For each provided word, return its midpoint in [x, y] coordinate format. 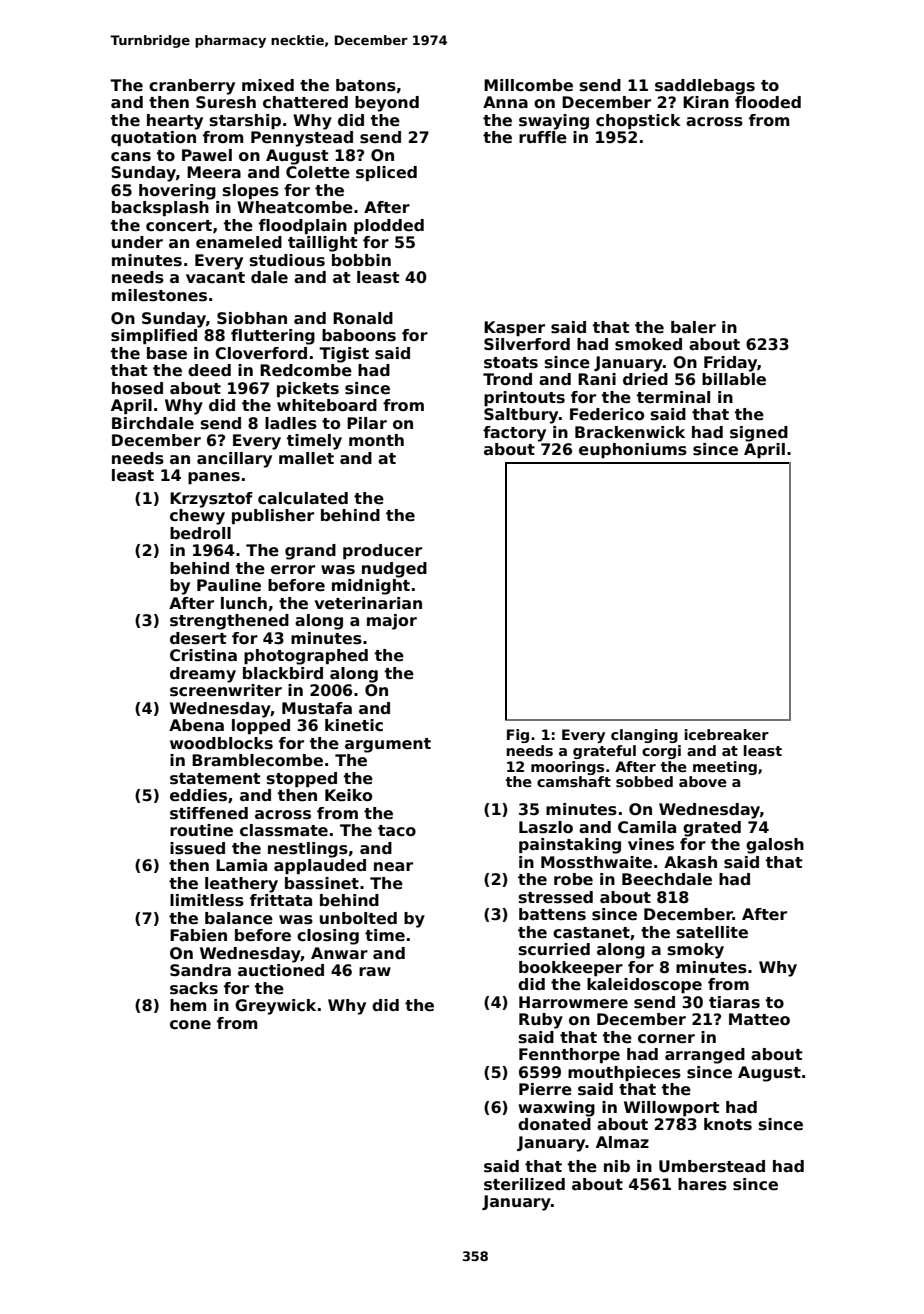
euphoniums [633, 450]
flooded [768, 102]
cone [190, 1025]
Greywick [275, 1007]
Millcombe [528, 85]
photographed [306, 657]
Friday [730, 364]
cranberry [192, 87]
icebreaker [727, 734]
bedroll [200, 533]
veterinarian [368, 603]
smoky [696, 951]
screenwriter [226, 690]
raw [375, 971]
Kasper [514, 328]
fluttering [273, 337]
